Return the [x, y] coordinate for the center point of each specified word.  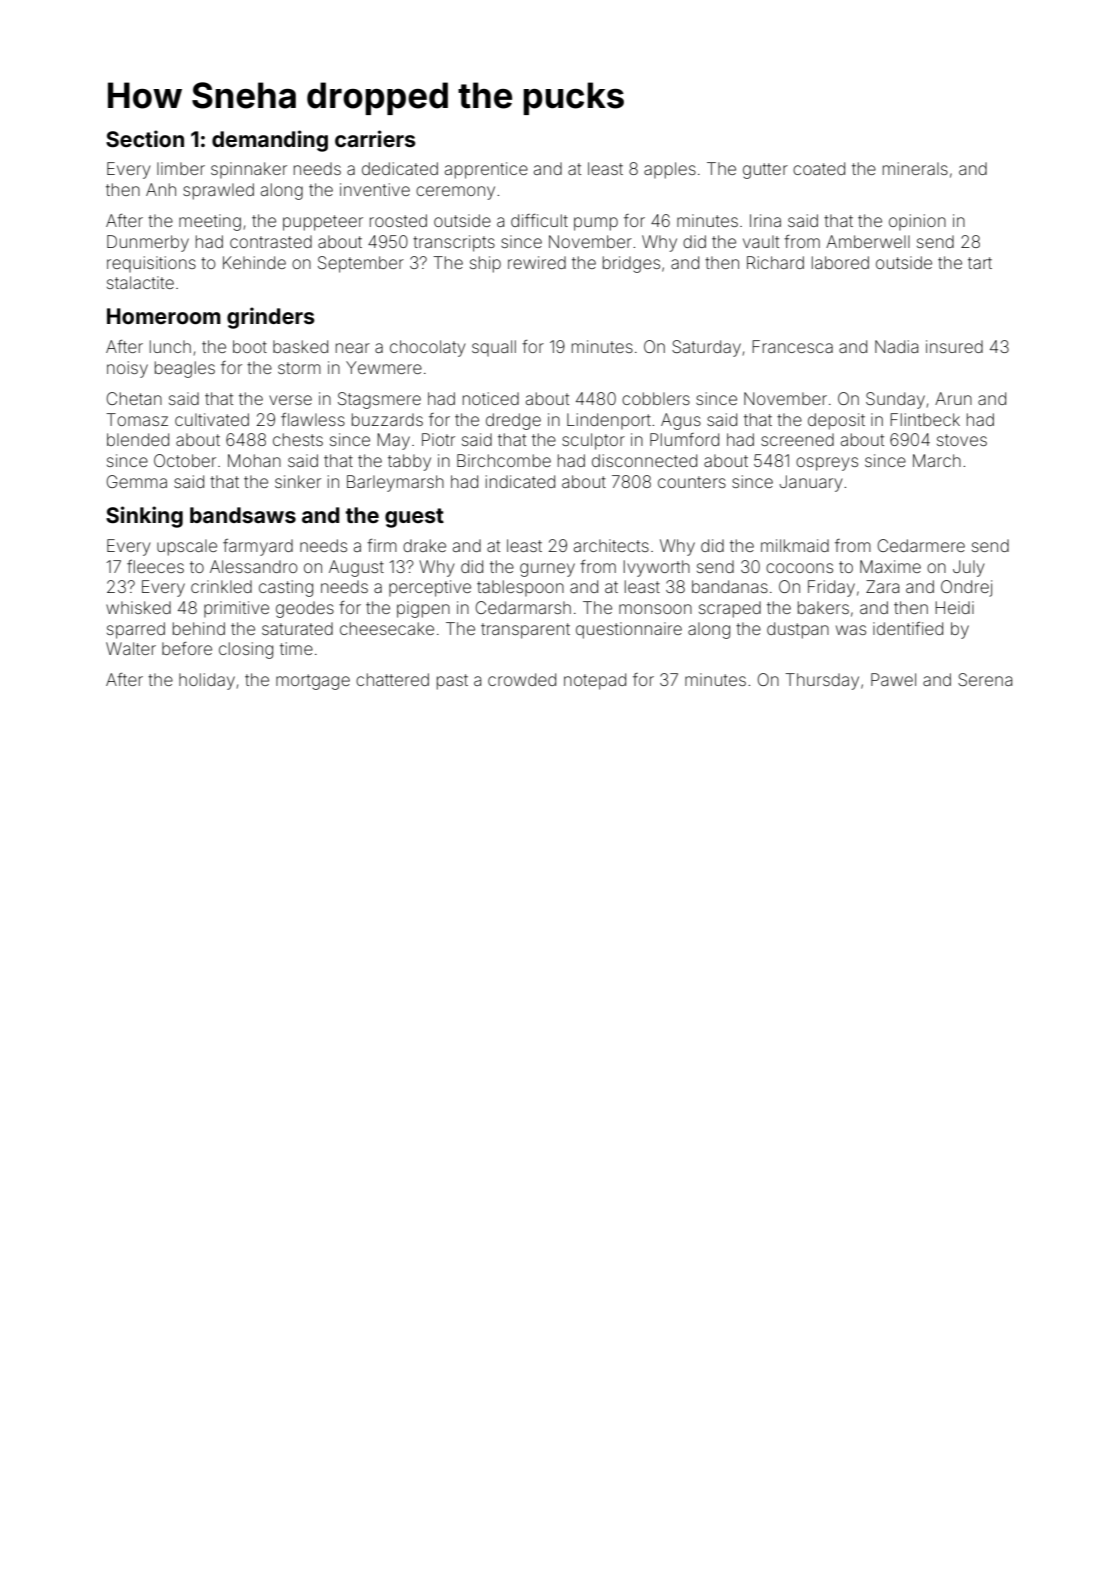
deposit [836, 421]
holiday [207, 681]
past [452, 682]
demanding [270, 141]
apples [670, 170]
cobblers [656, 398]
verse [290, 400]
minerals [915, 168]
